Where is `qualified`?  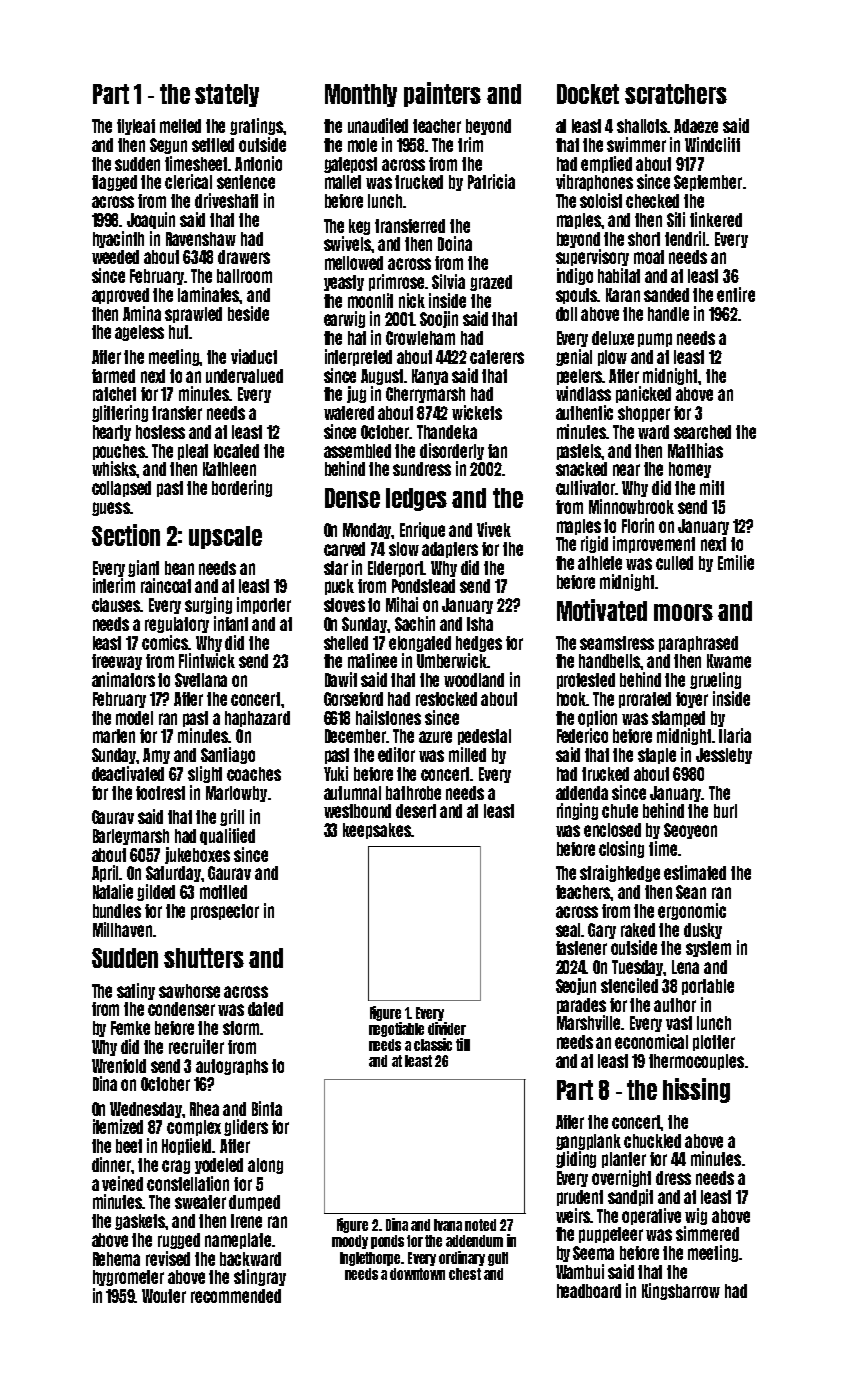 qualified is located at coordinates (227, 836).
